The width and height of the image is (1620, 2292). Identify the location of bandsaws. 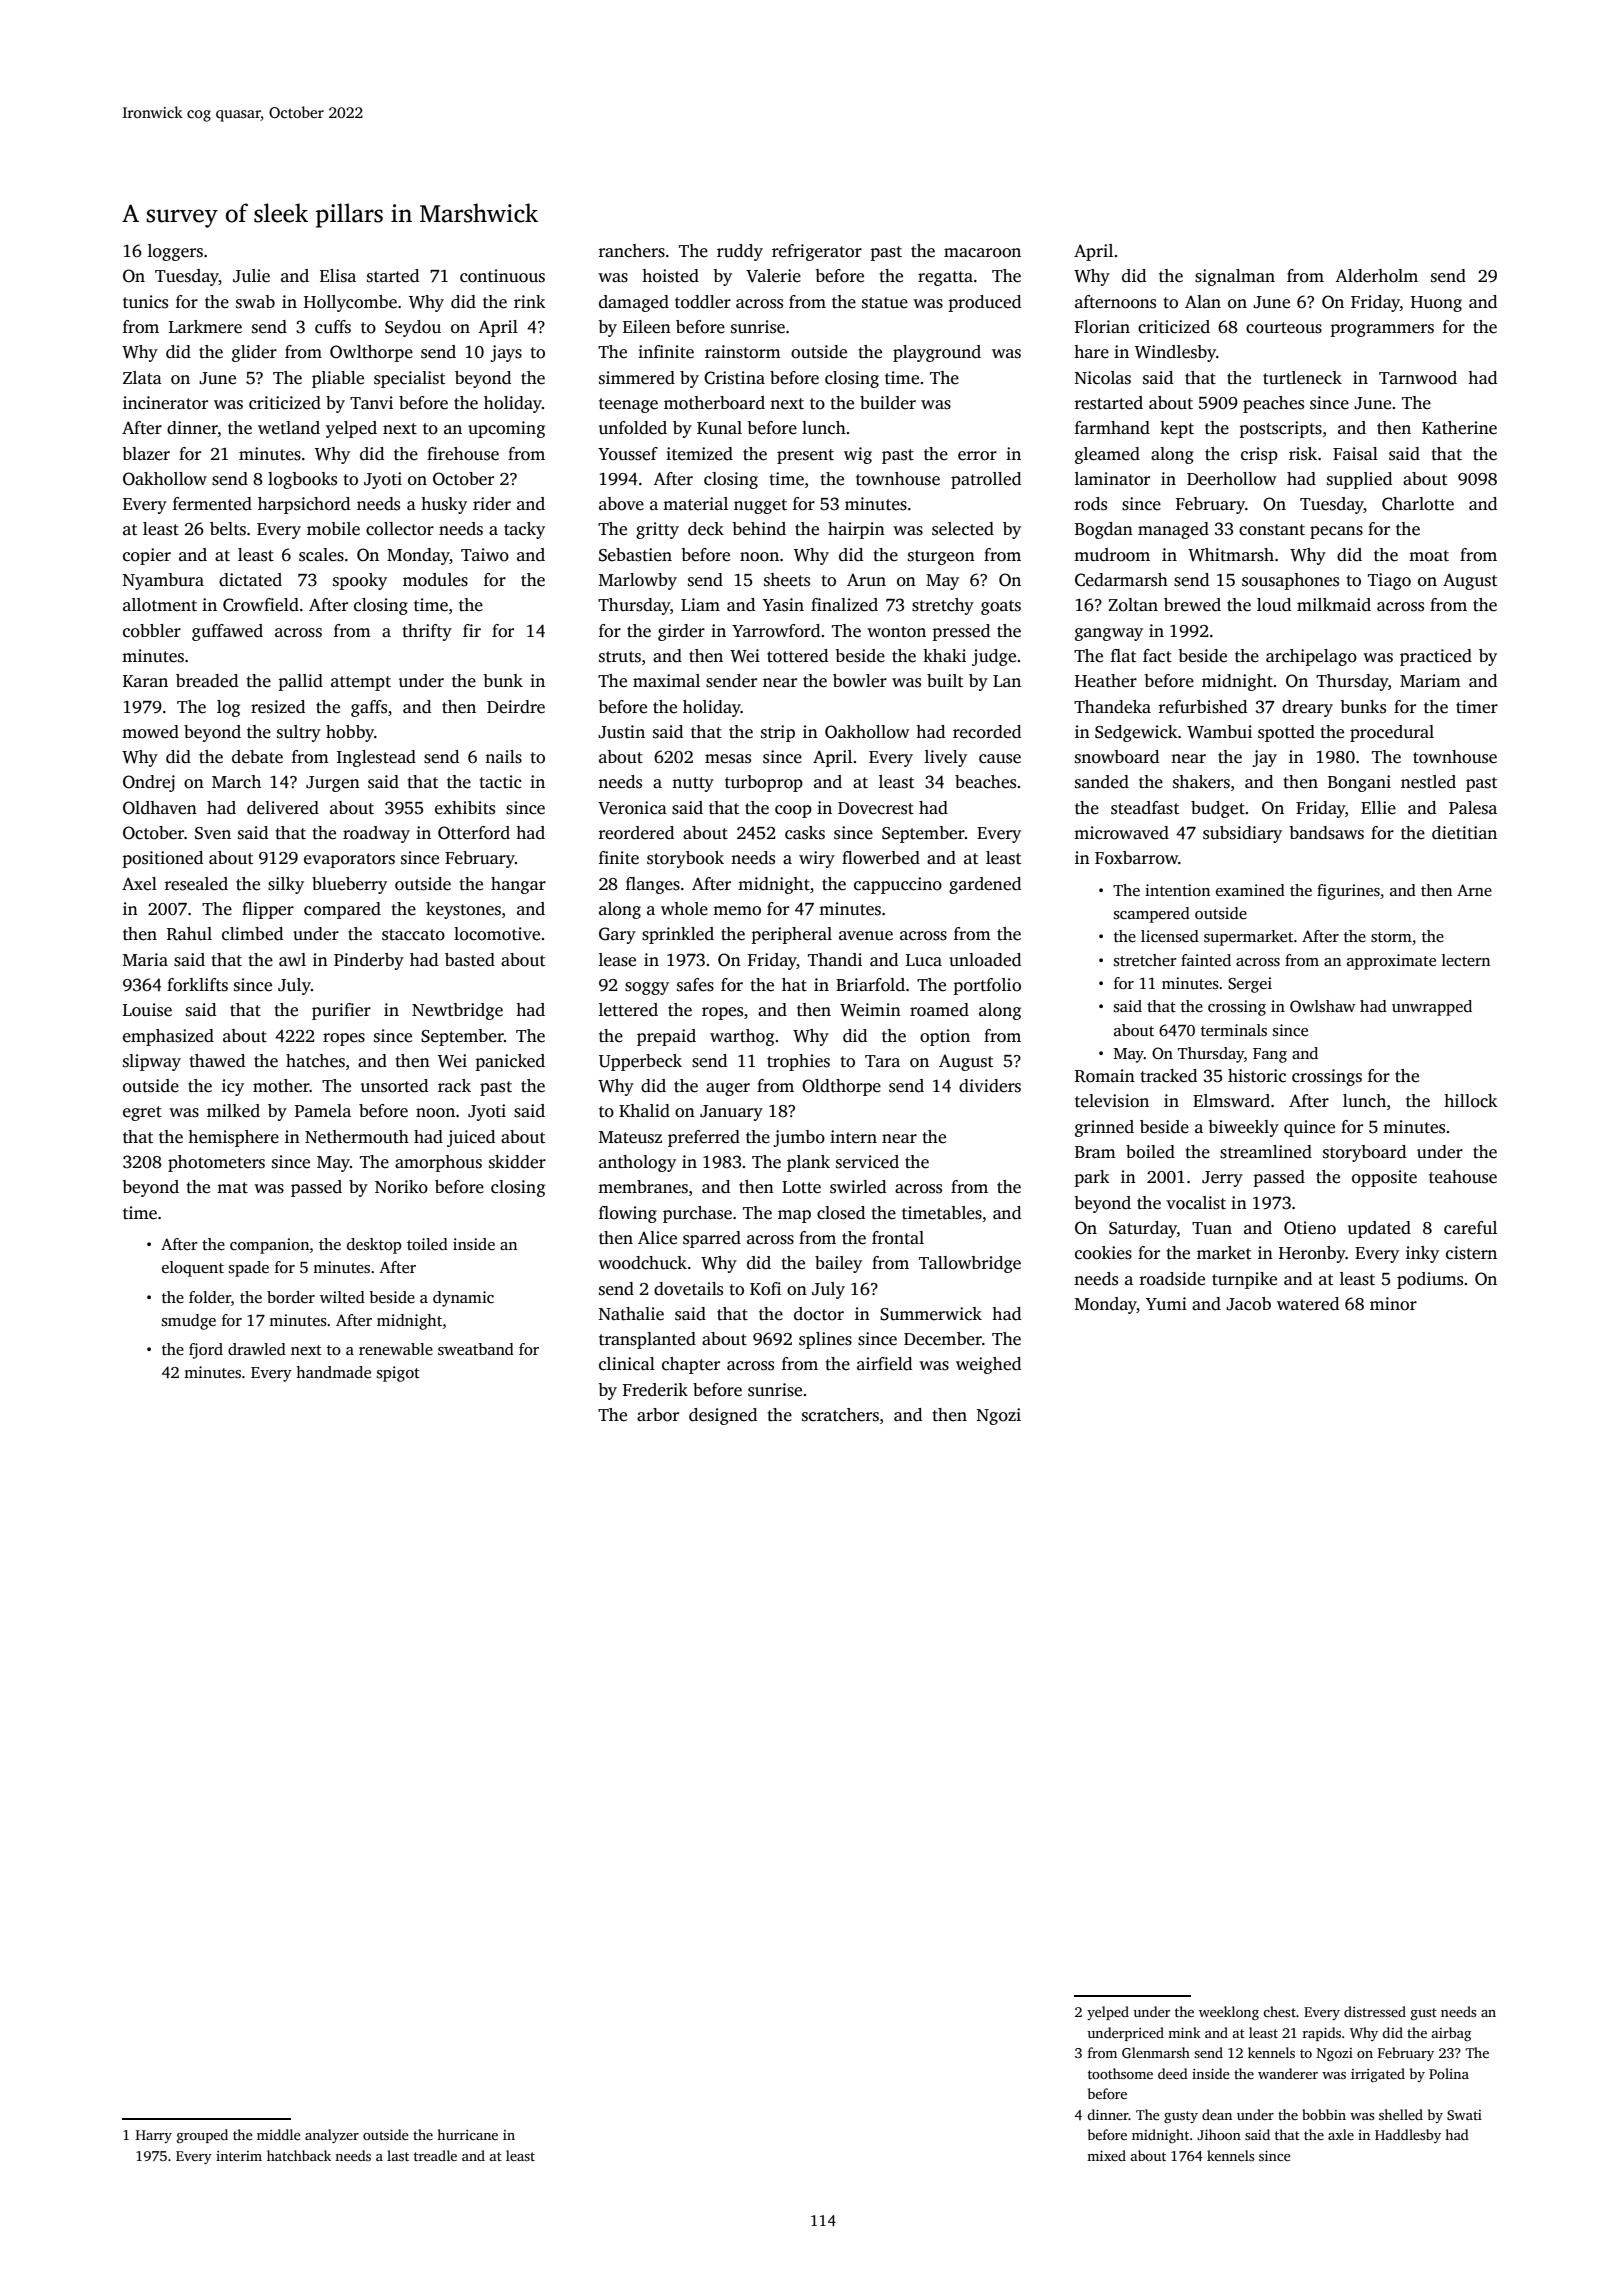
(1326, 833).
